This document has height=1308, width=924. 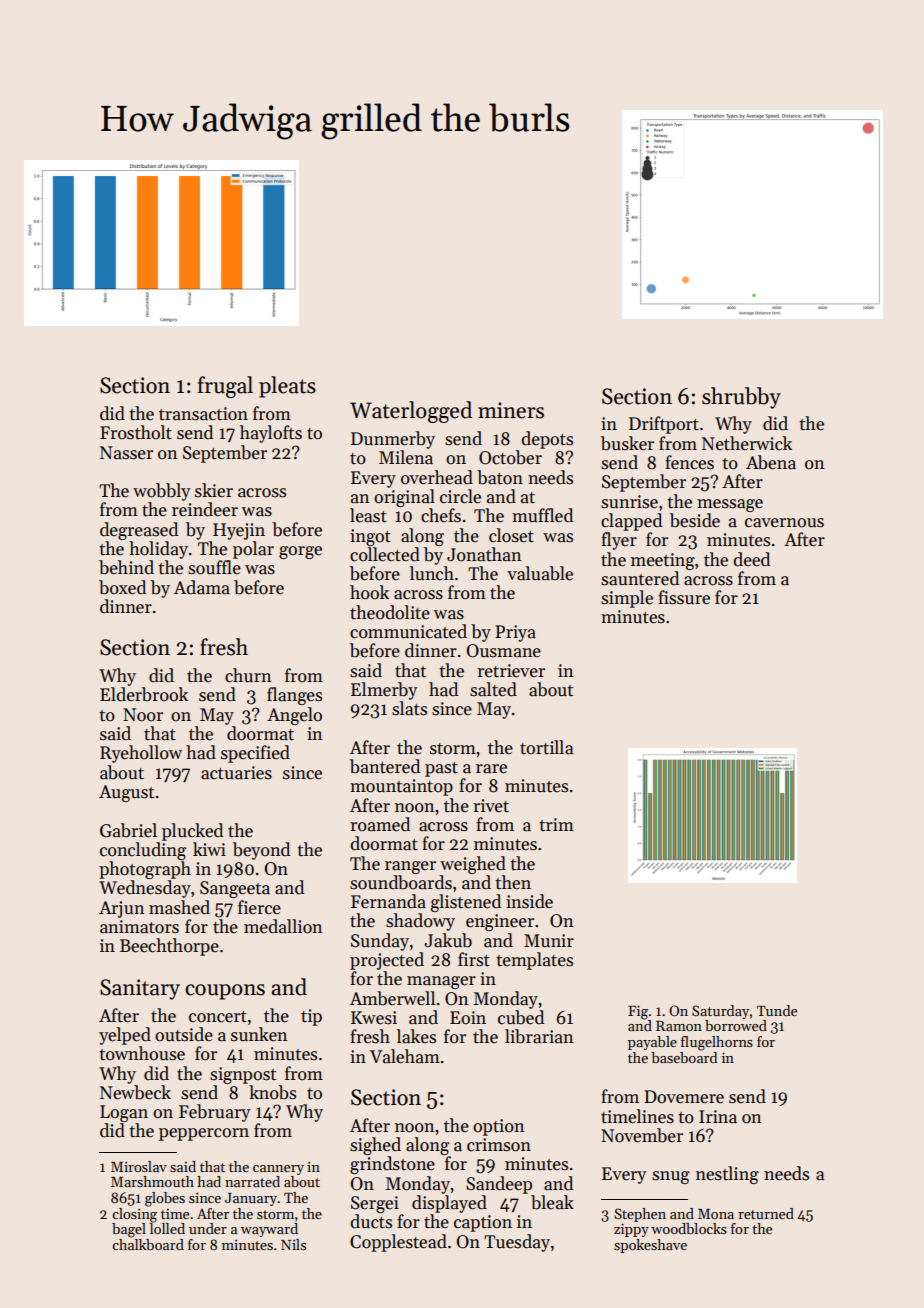 I want to click on pleats, so click(x=287, y=387).
